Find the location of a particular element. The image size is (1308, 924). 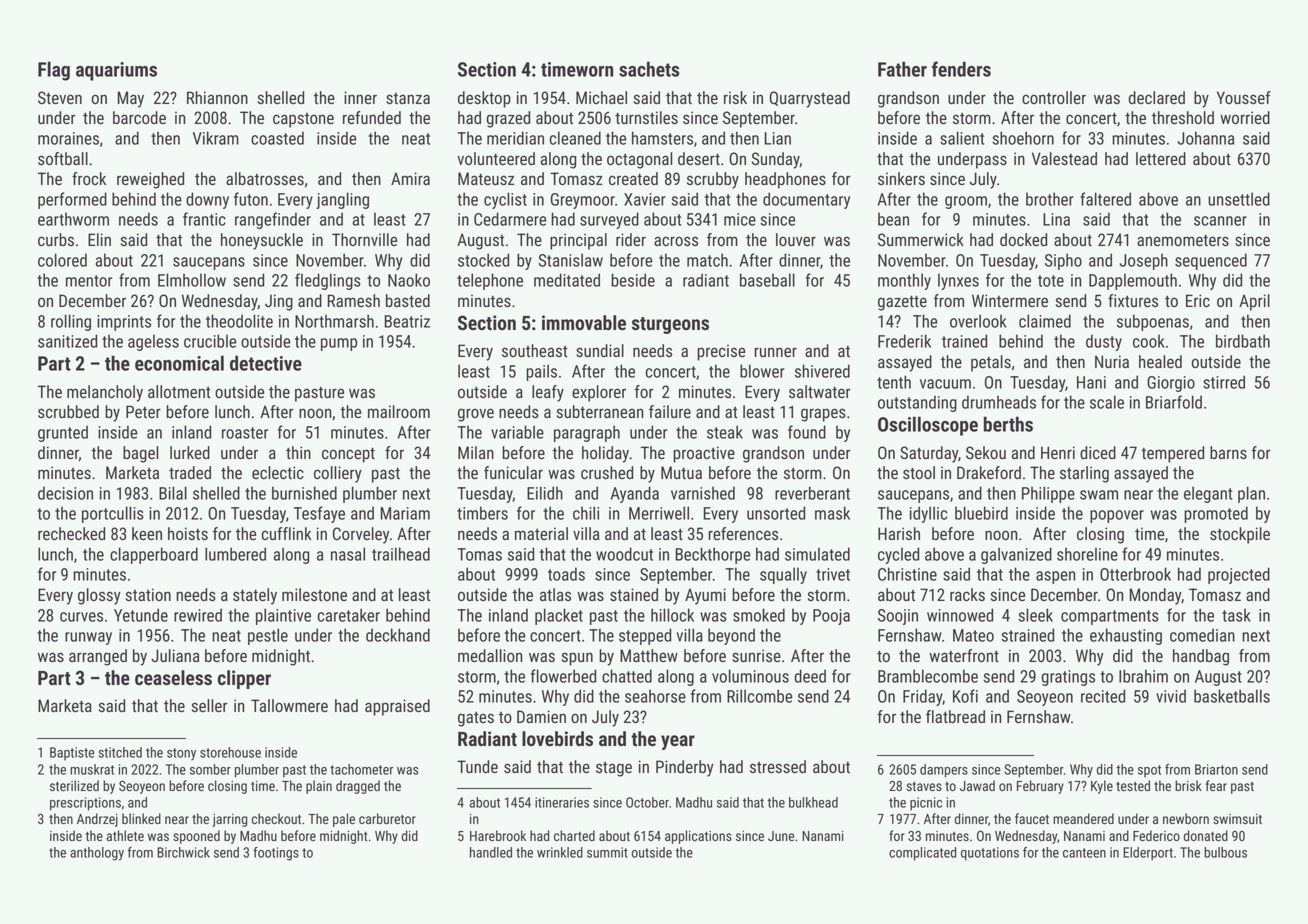

aquariums is located at coordinates (116, 71).
